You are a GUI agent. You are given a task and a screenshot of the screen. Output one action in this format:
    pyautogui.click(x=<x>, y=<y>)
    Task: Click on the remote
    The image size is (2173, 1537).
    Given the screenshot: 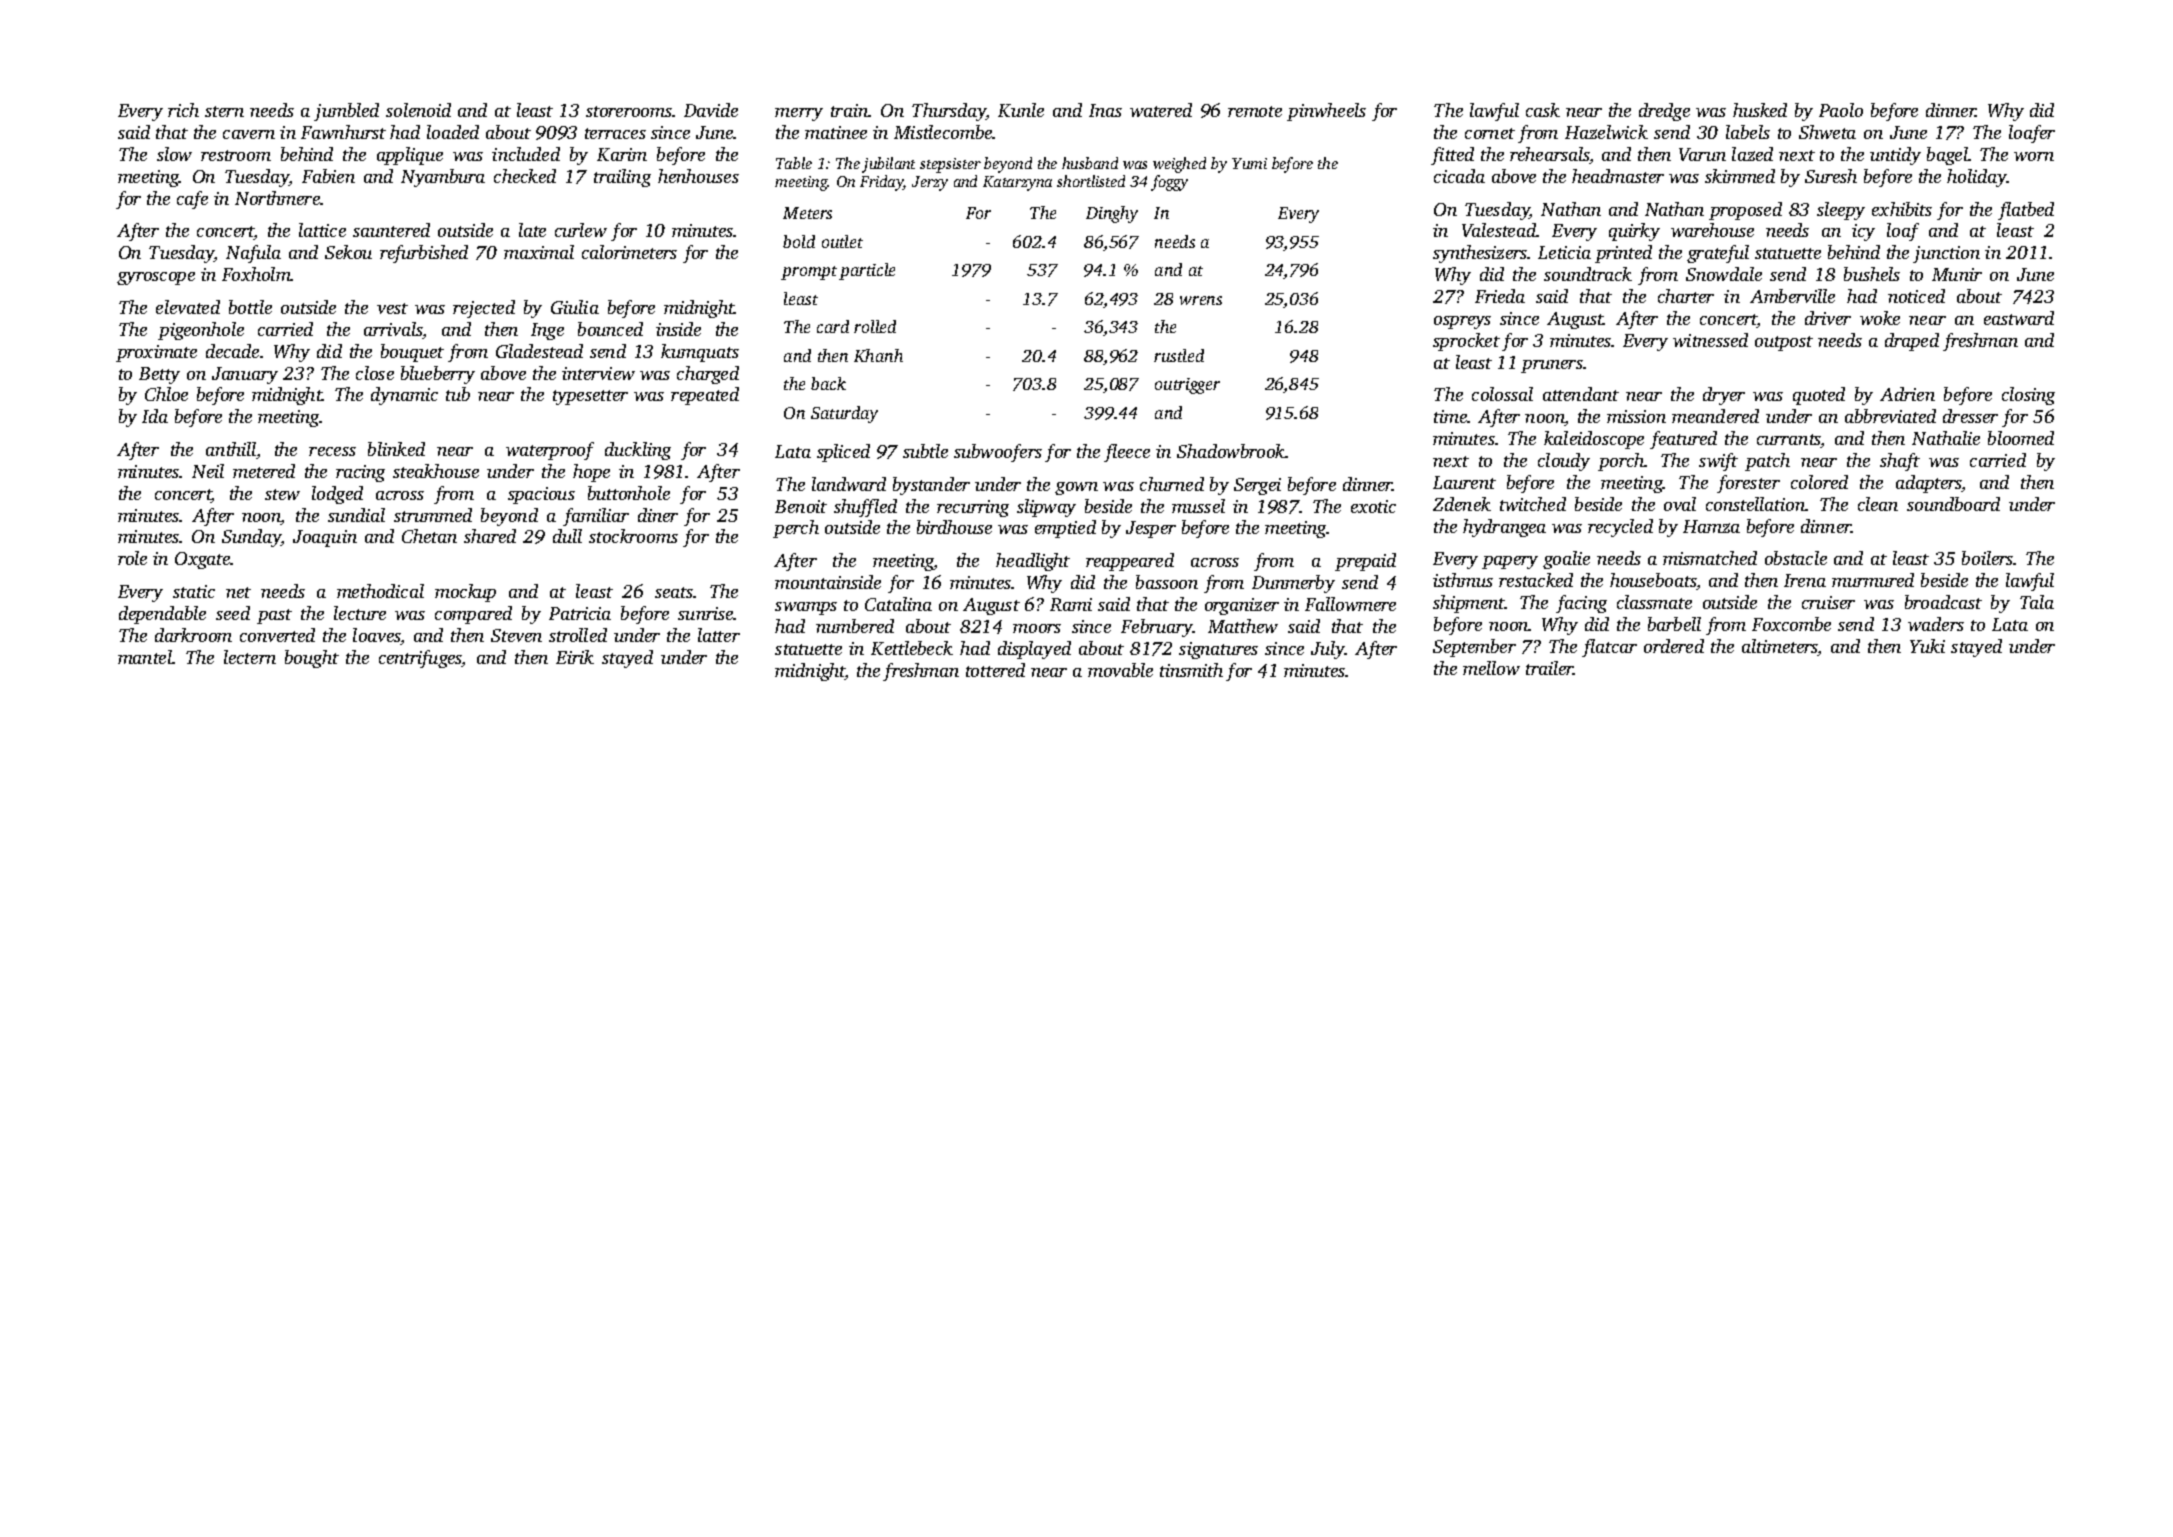 What is the action you would take?
    pyautogui.click(x=1255, y=111)
